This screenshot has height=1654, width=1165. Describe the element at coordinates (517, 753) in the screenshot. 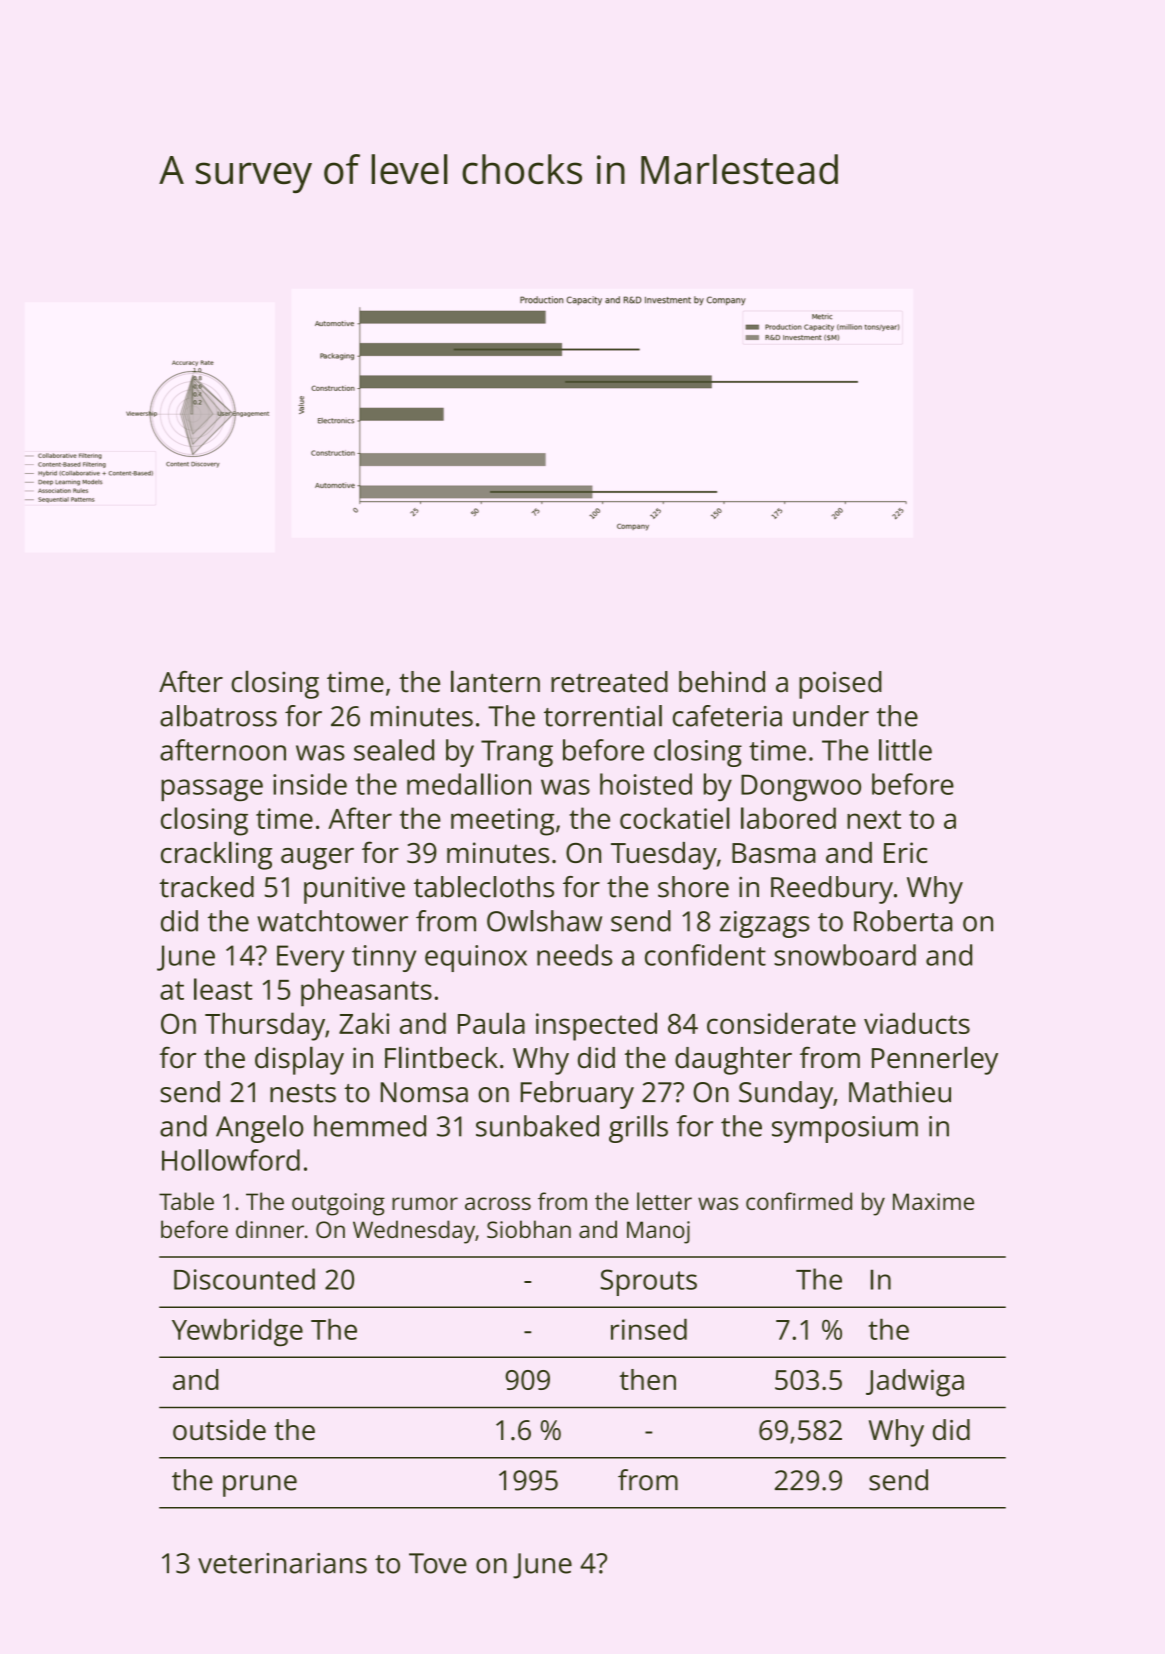

I see `Trang` at that location.
